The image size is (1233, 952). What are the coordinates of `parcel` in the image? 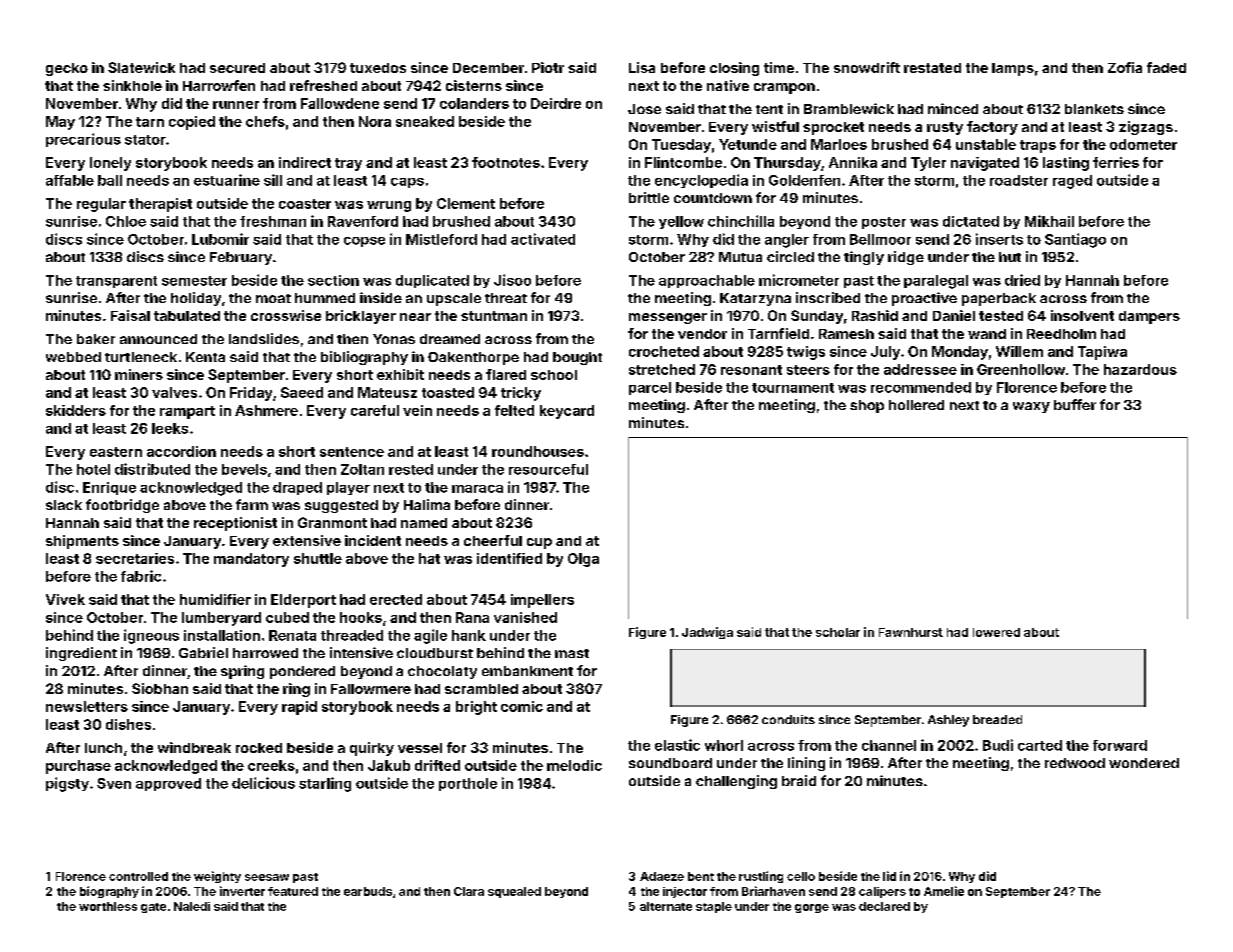 It's located at (650, 388).
